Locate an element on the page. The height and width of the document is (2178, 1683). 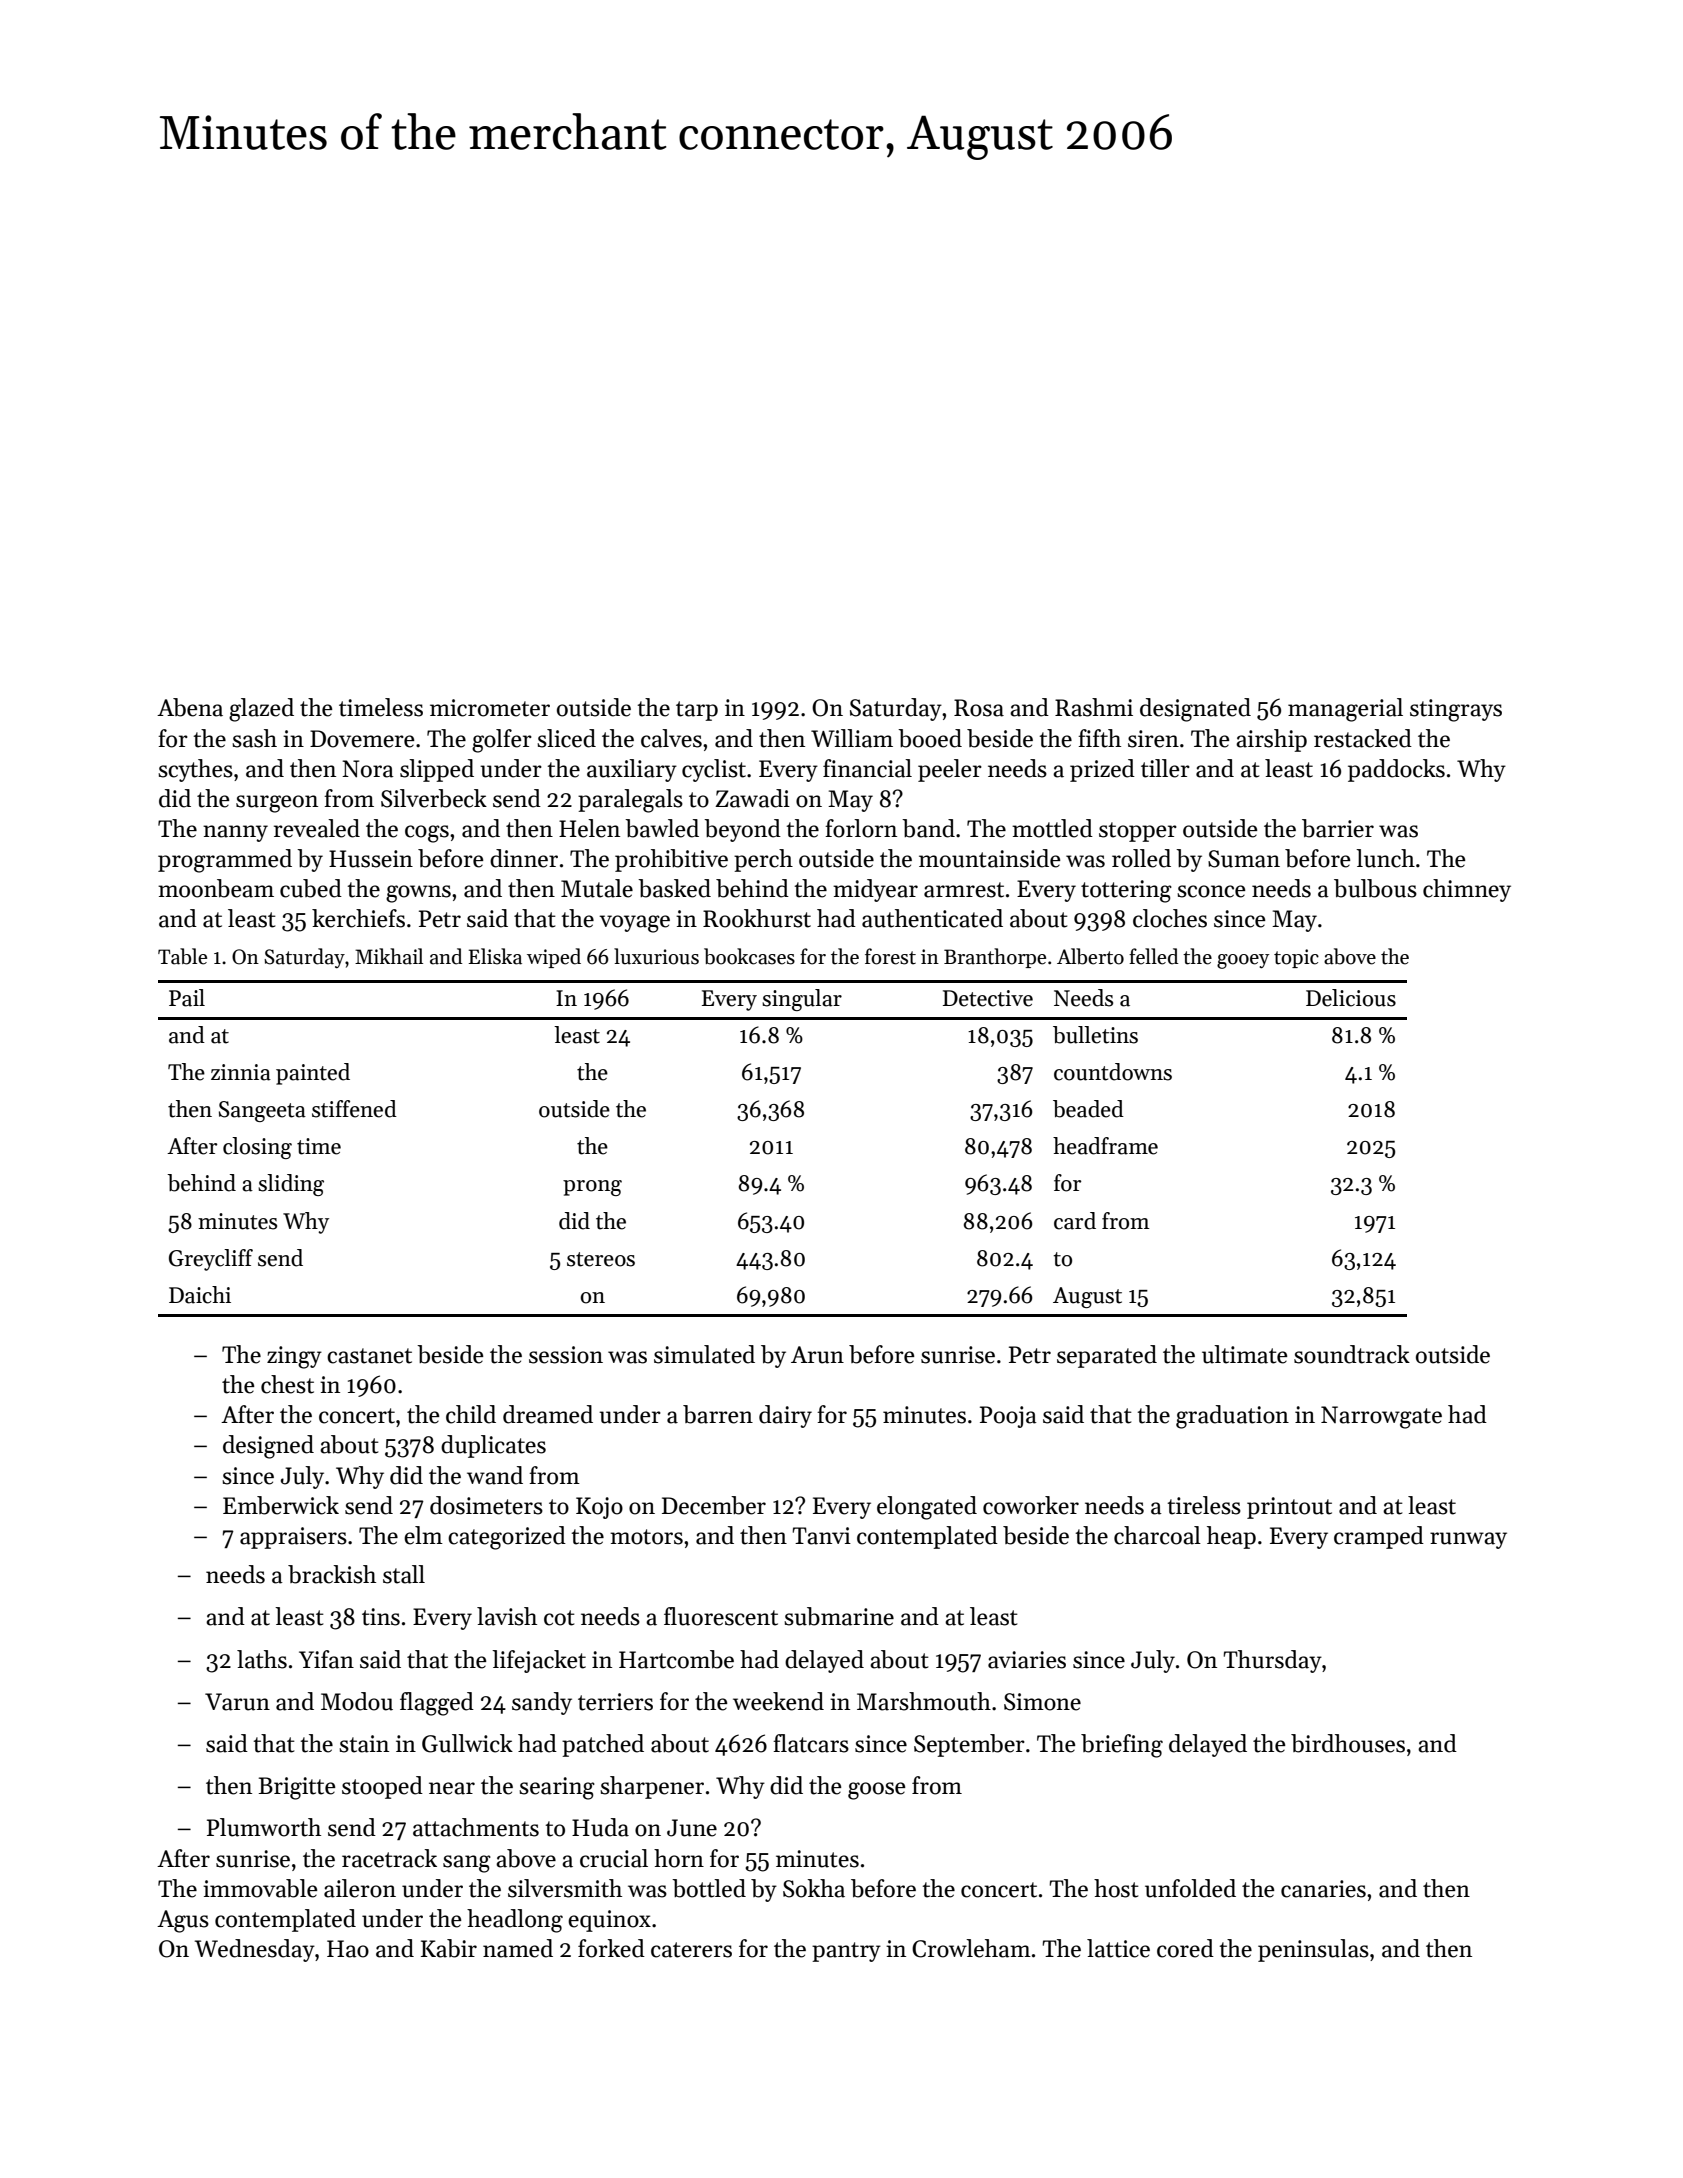
soundtrack is located at coordinates (1352, 1354).
